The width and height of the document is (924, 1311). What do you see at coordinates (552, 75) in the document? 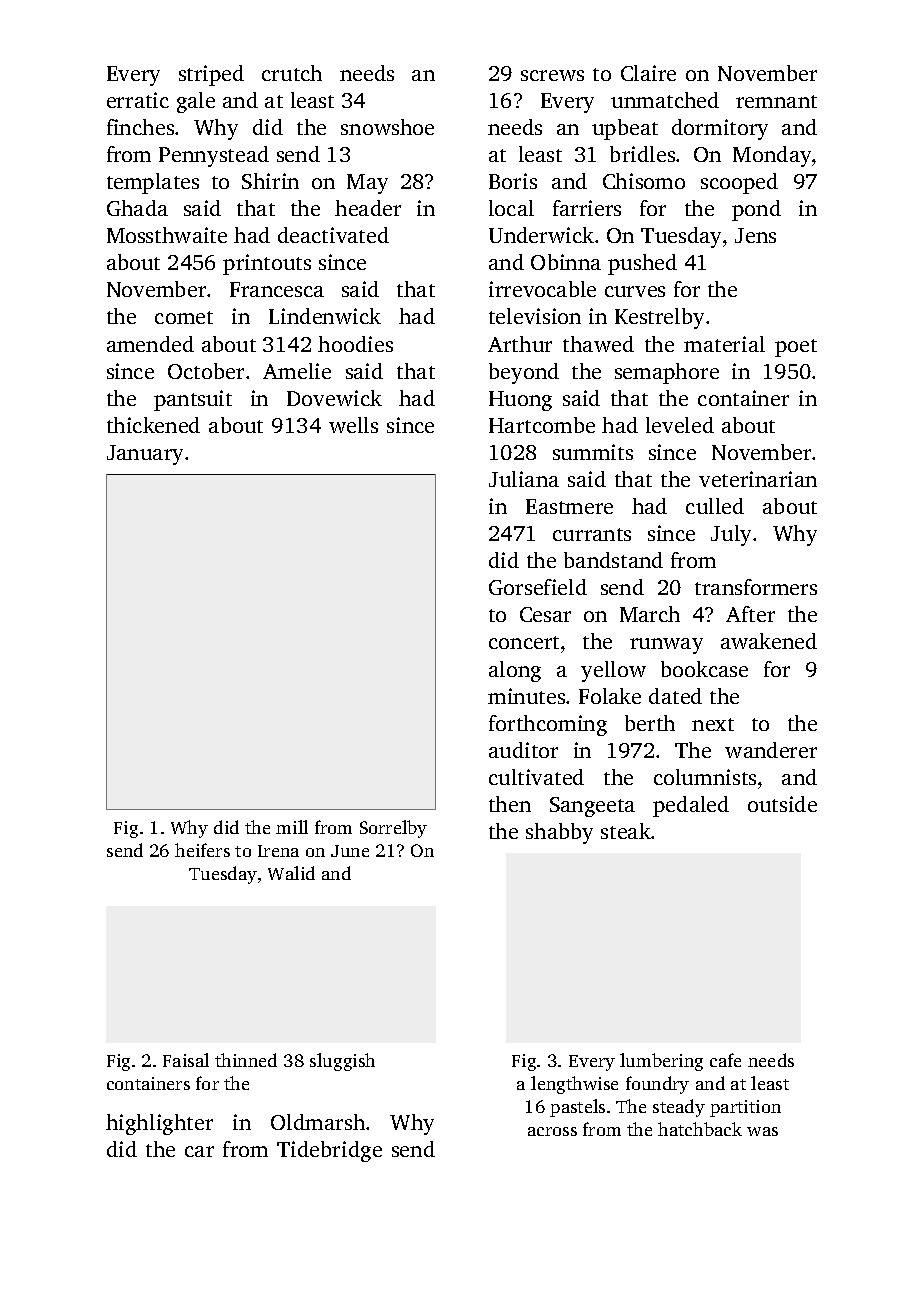
I see `screws` at bounding box center [552, 75].
